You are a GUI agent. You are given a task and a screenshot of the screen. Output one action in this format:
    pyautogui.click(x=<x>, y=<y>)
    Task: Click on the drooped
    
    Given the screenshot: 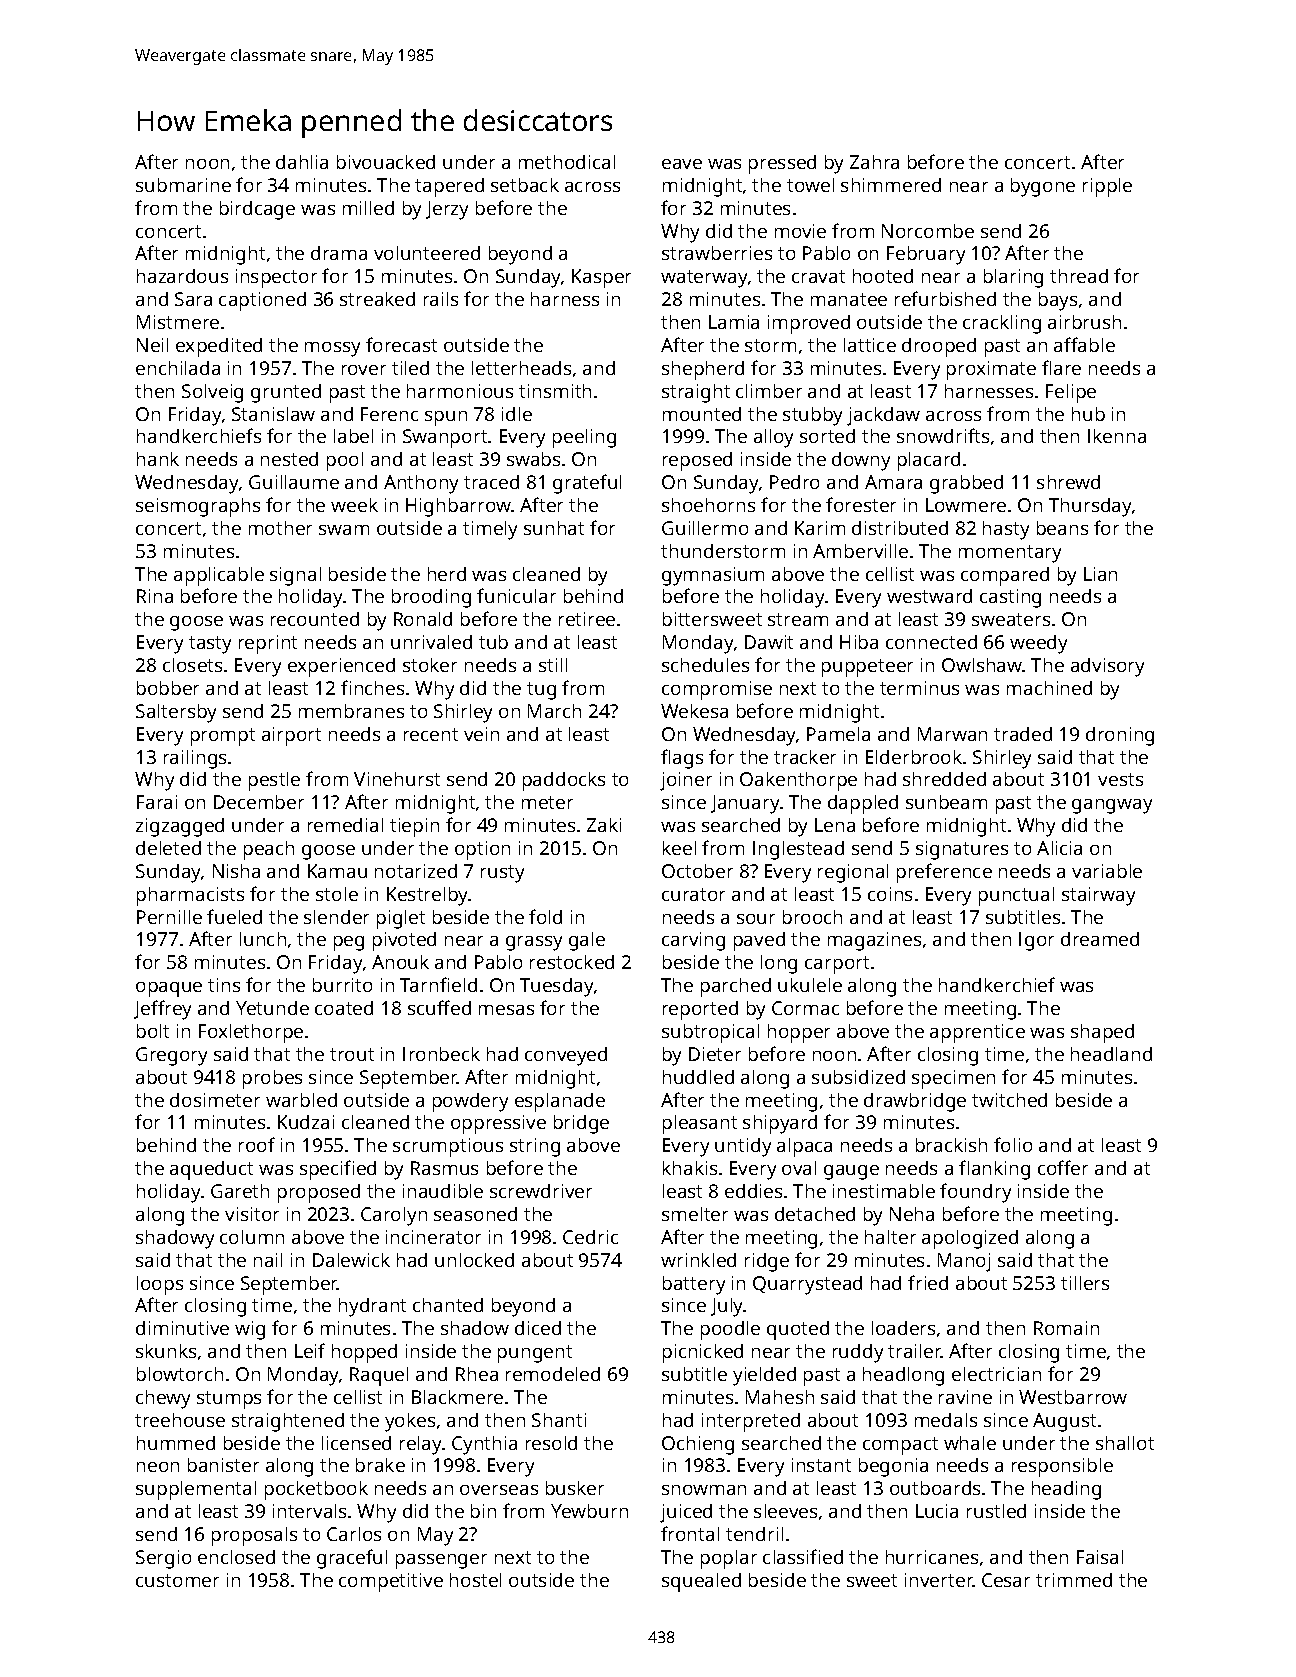 What is the action you would take?
    pyautogui.click(x=939, y=347)
